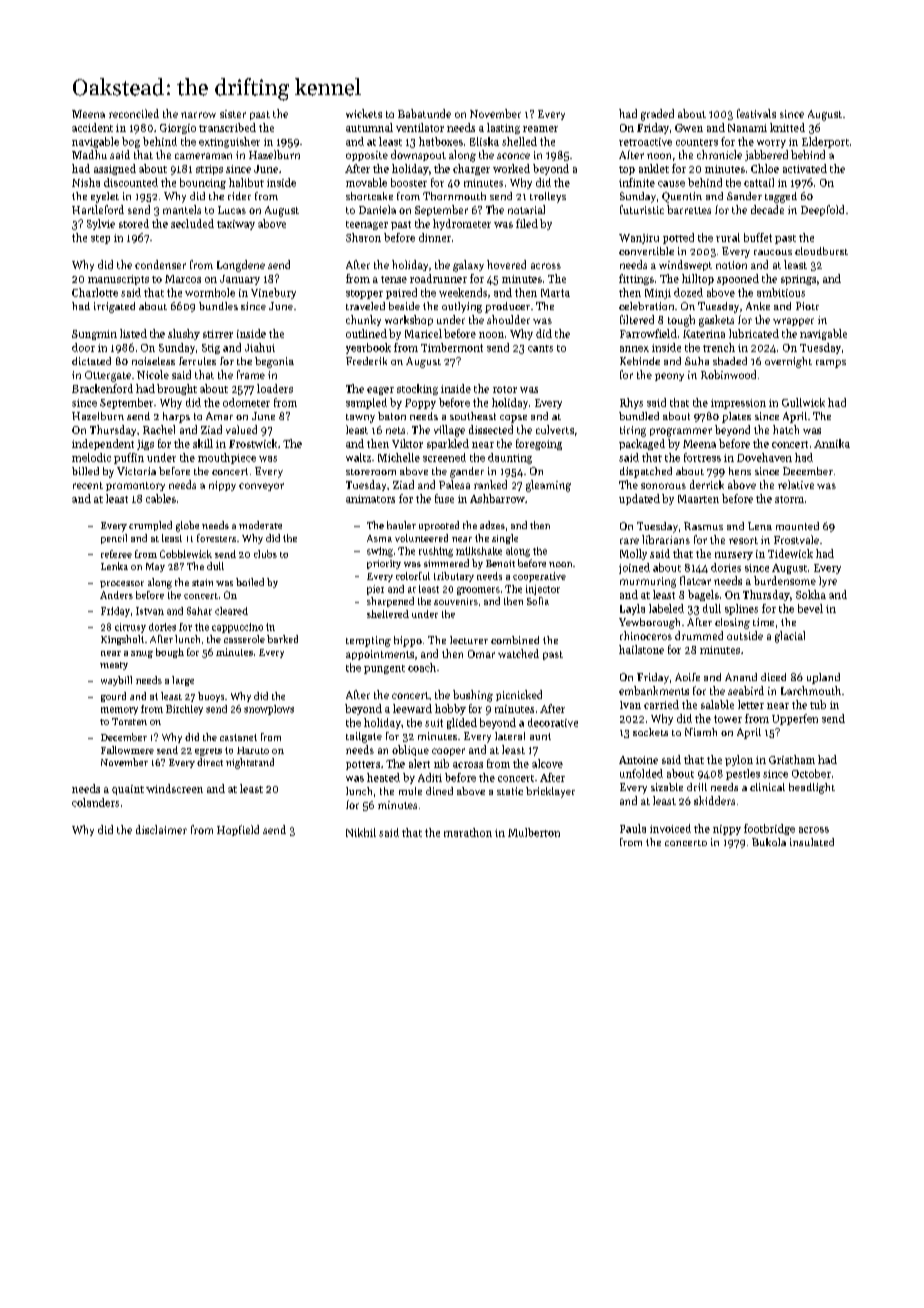  What do you see at coordinates (231, 611) in the image?
I see `cleared` at bounding box center [231, 611].
